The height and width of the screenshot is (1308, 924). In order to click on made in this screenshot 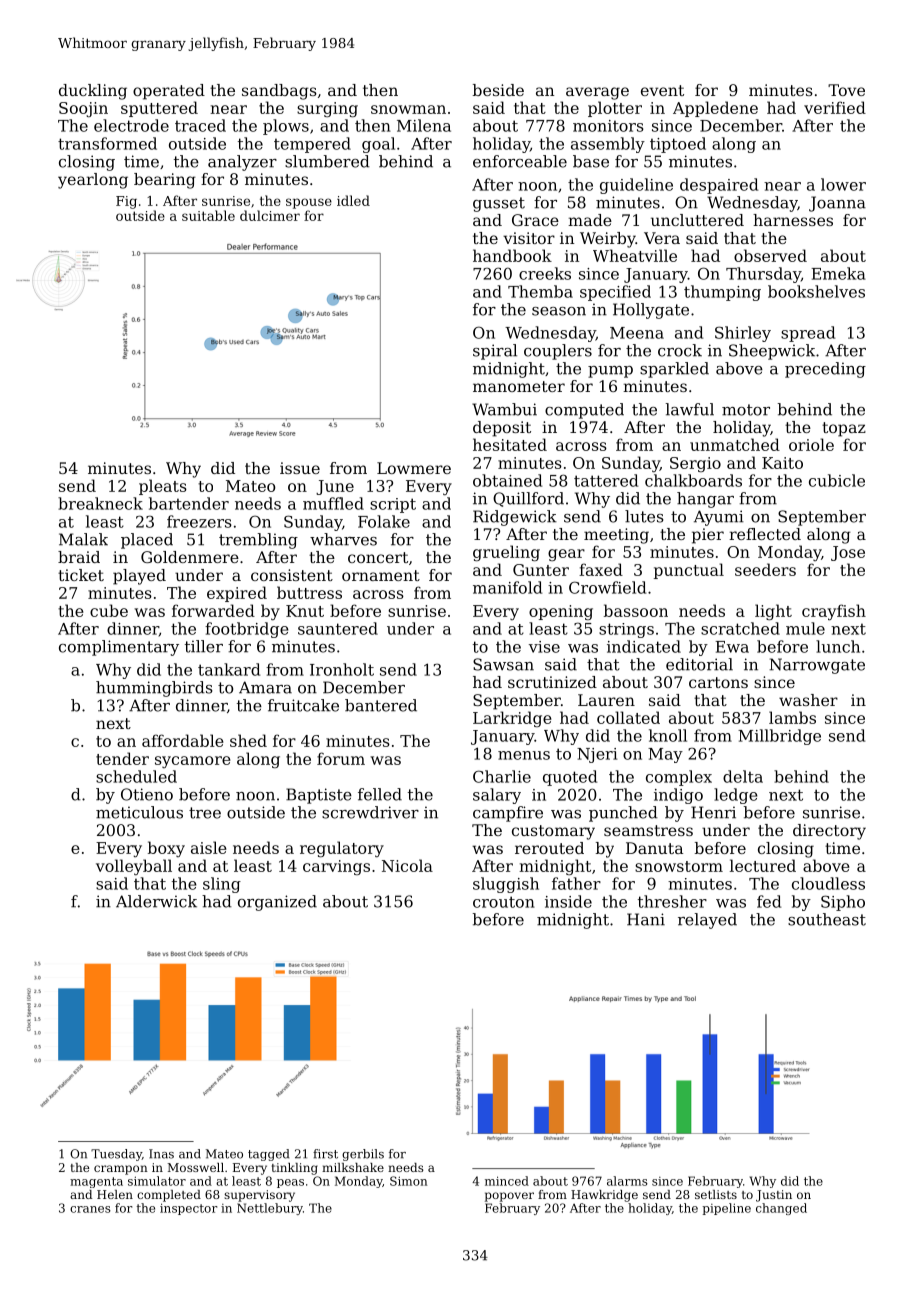, I will do `click(590, 220)`.
